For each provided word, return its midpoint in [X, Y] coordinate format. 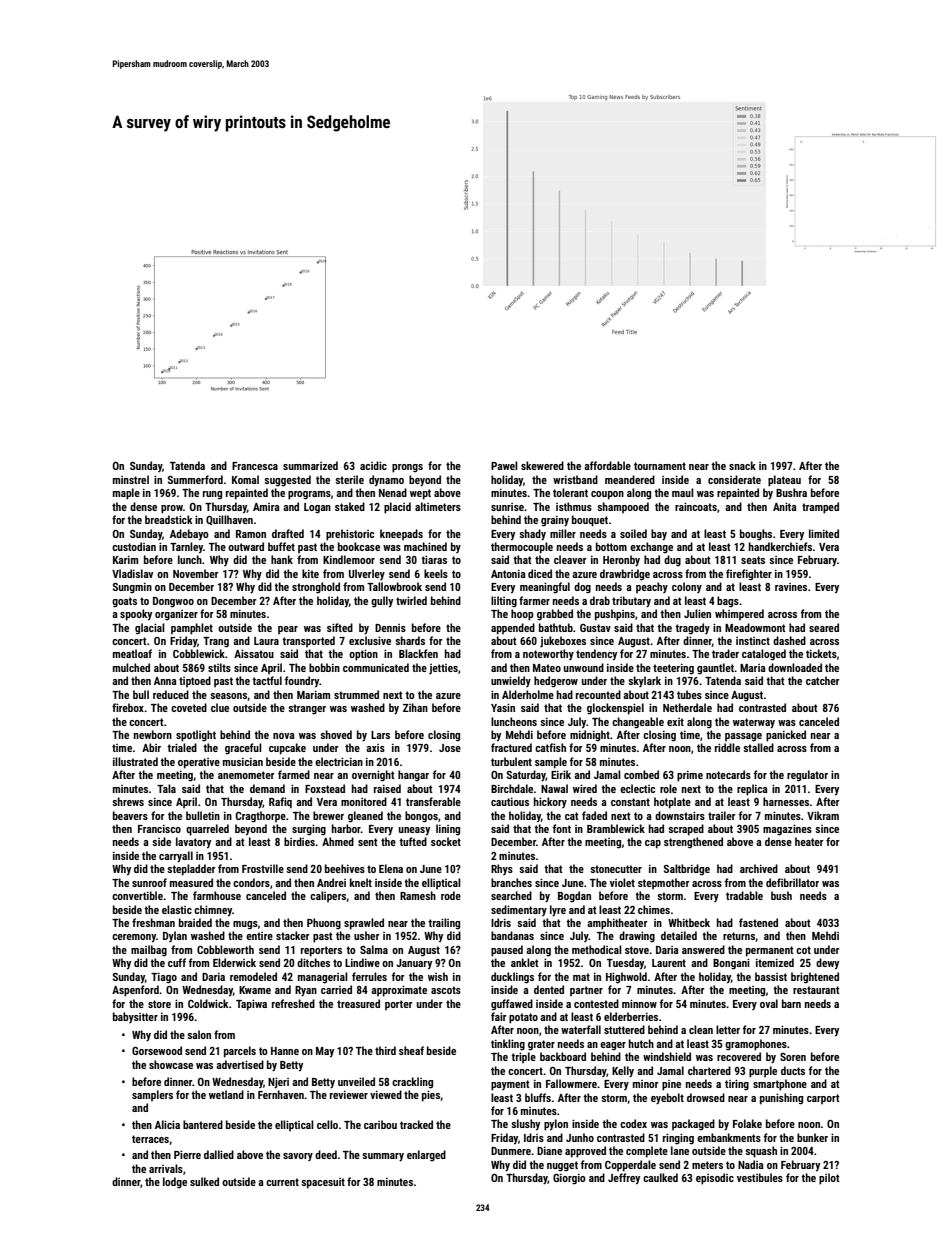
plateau [784, 481]
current [282, 1182]
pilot [829, 1179]
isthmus [574, 506]
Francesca [255, 466]
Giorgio [569, 1179]
